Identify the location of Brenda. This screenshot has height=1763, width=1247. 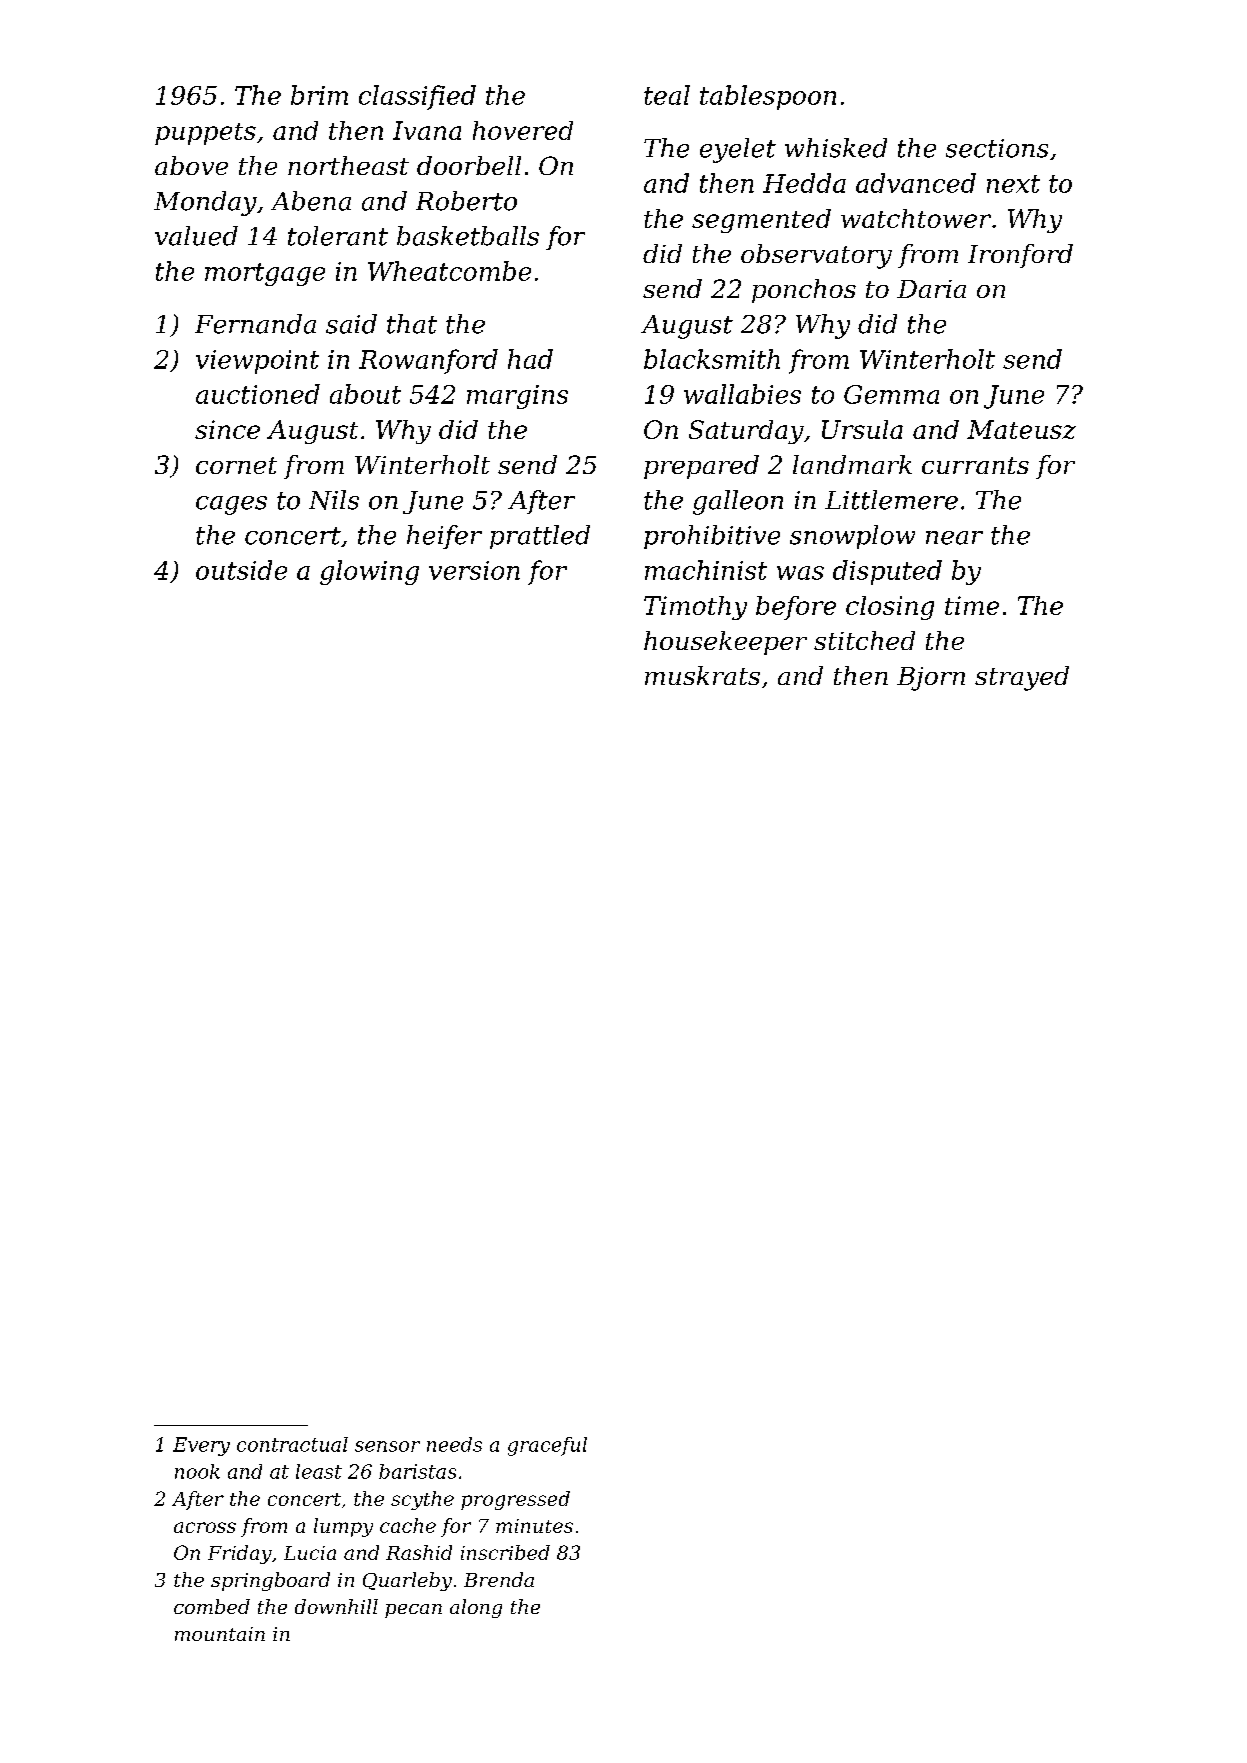
(499, 1579).
